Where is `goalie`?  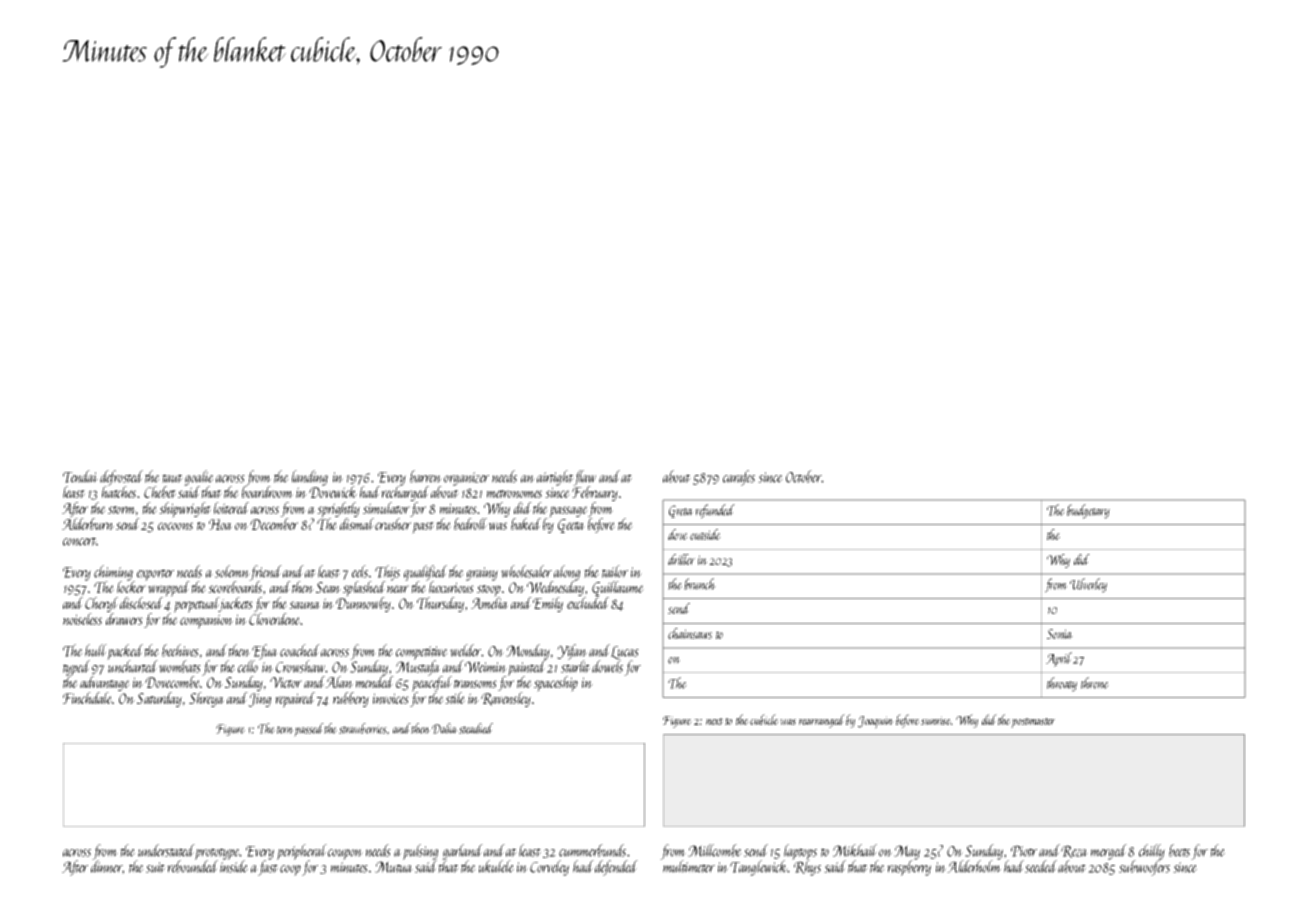
goalie is located at coordinates (199, 478).
